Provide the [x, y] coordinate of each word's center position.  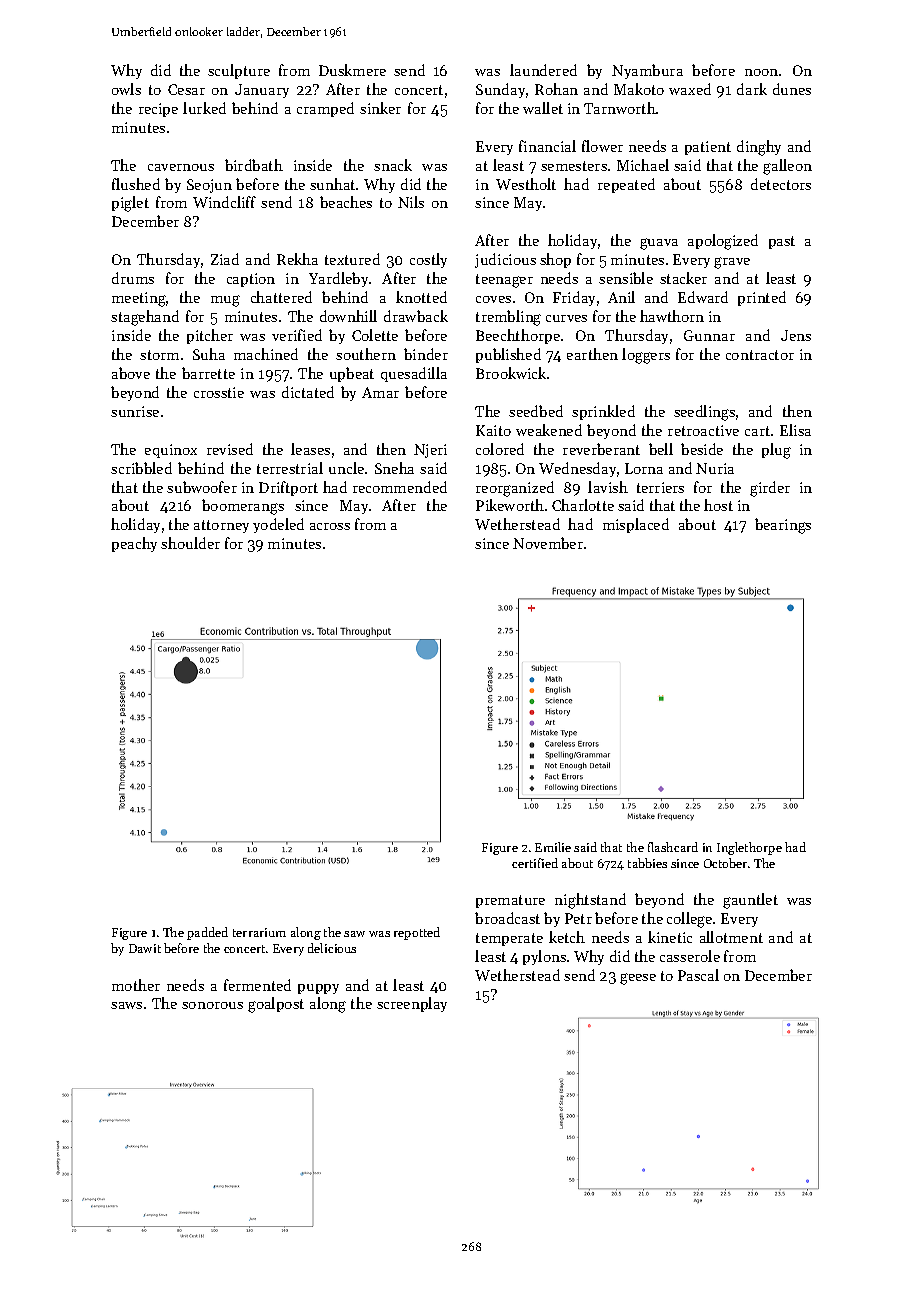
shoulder [190, 543]
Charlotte [583, 505]
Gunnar [709, 335]
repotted [417, 933]
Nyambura [647, 71]
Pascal [698, 975]
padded [207, 933]
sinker [380, 108]
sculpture [239, 71]
